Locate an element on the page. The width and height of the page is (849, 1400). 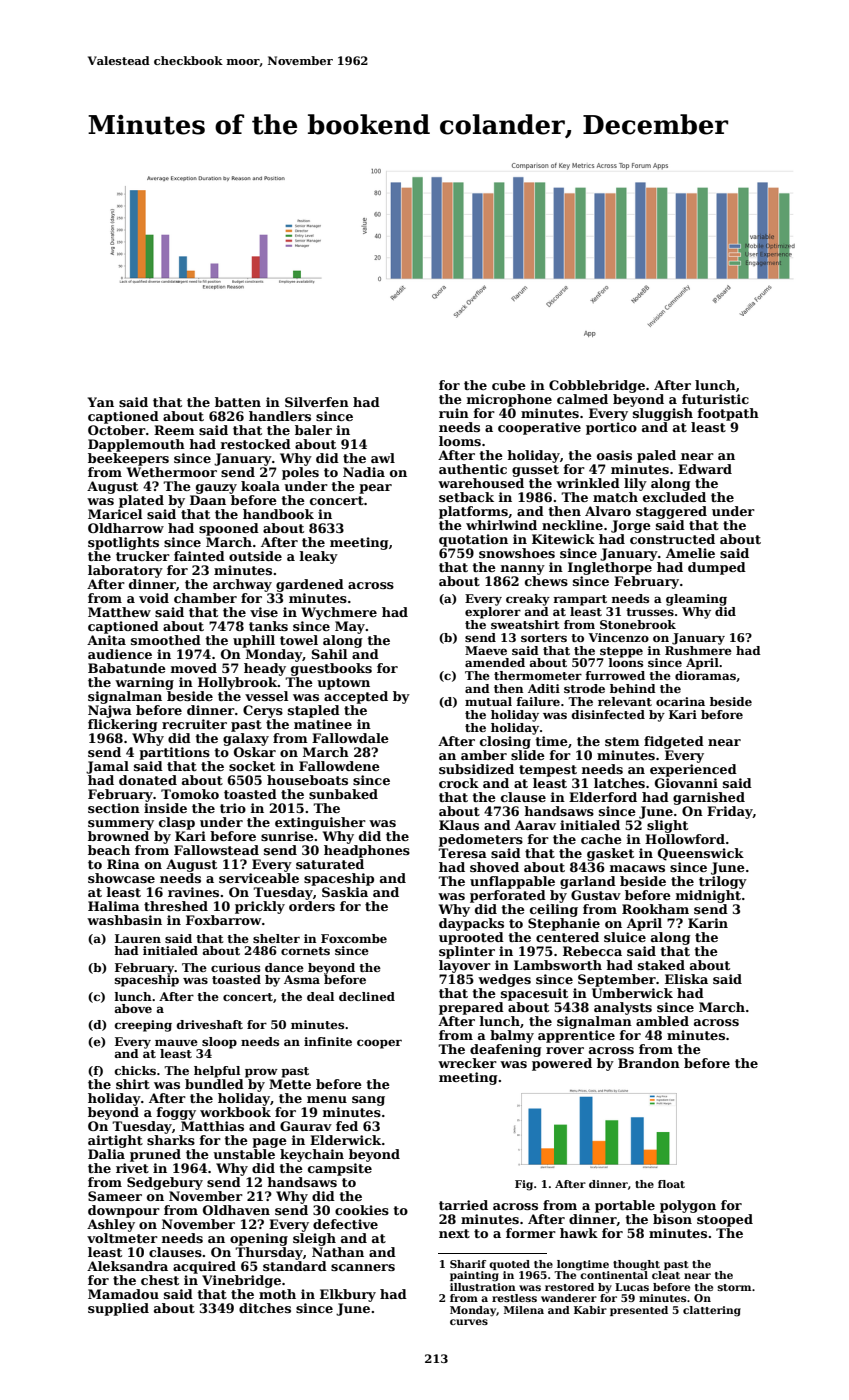
scanners is located at coordinates (363, 1267).
